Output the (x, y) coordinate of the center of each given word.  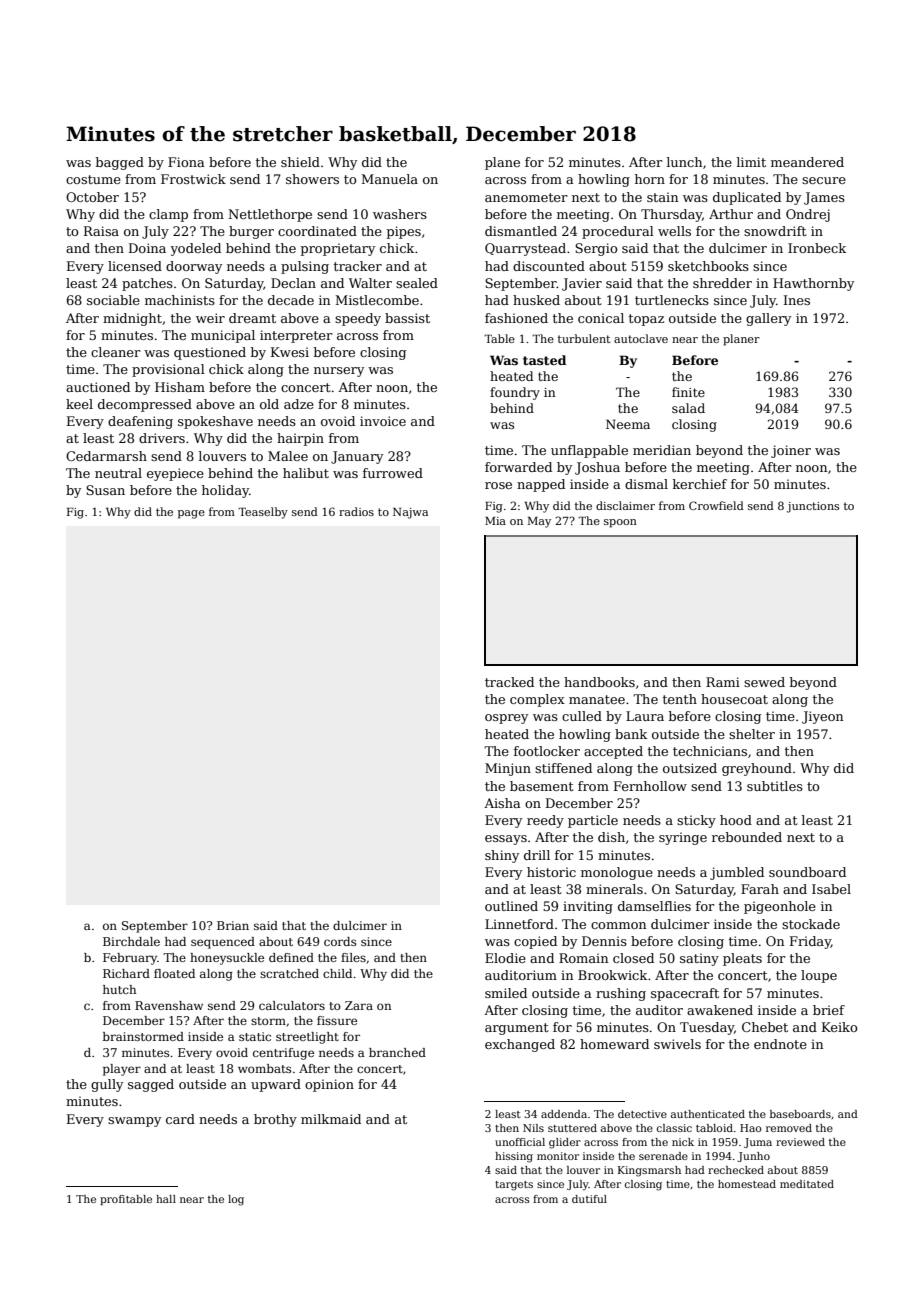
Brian (233, 925)
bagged (120, 163)
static (255, 1036)
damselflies (654, 906)
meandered (807, 162)
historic (551, 872)
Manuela (390, 179)
